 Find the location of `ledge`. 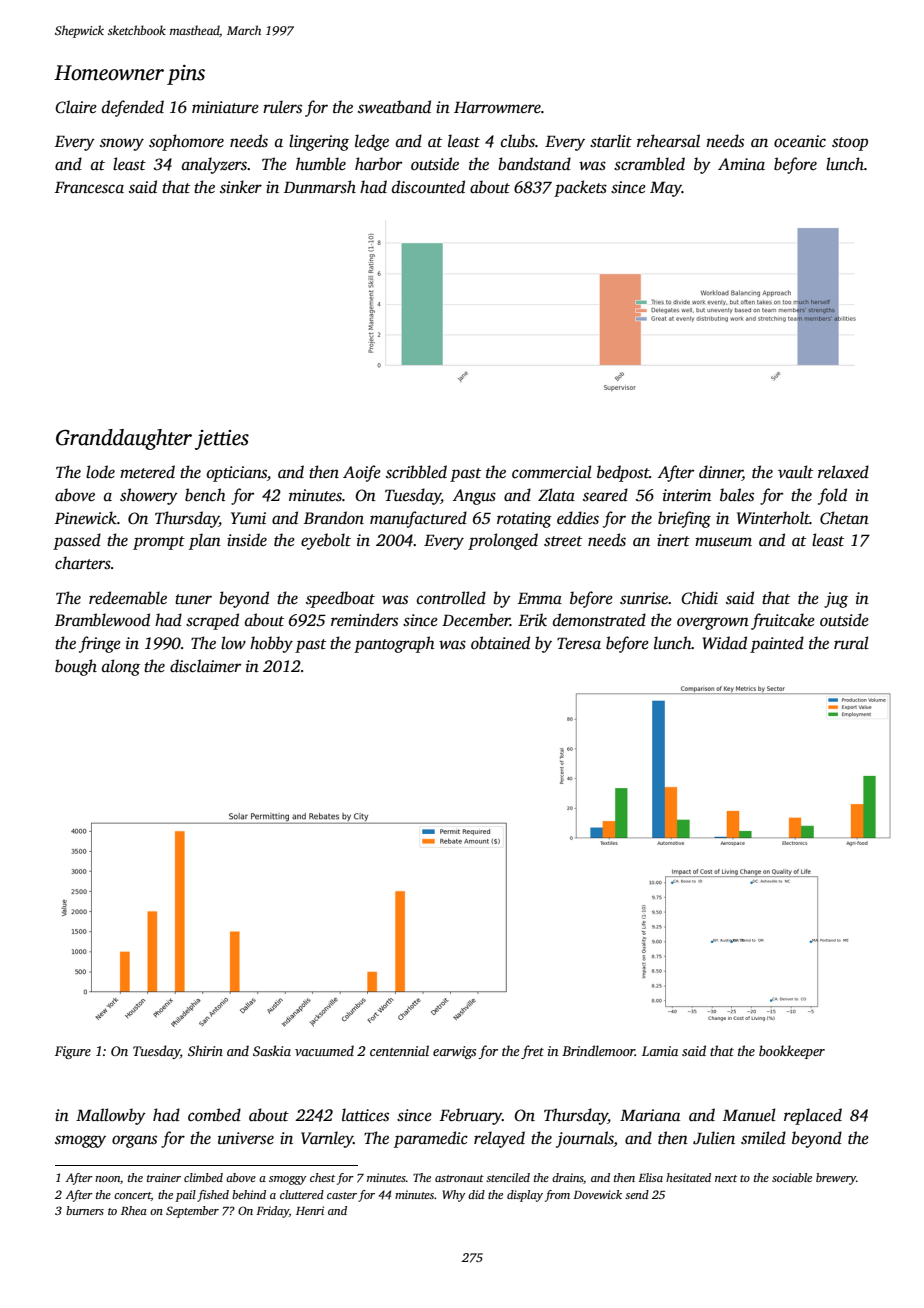

ledge is located at coordinates (372, 142).
